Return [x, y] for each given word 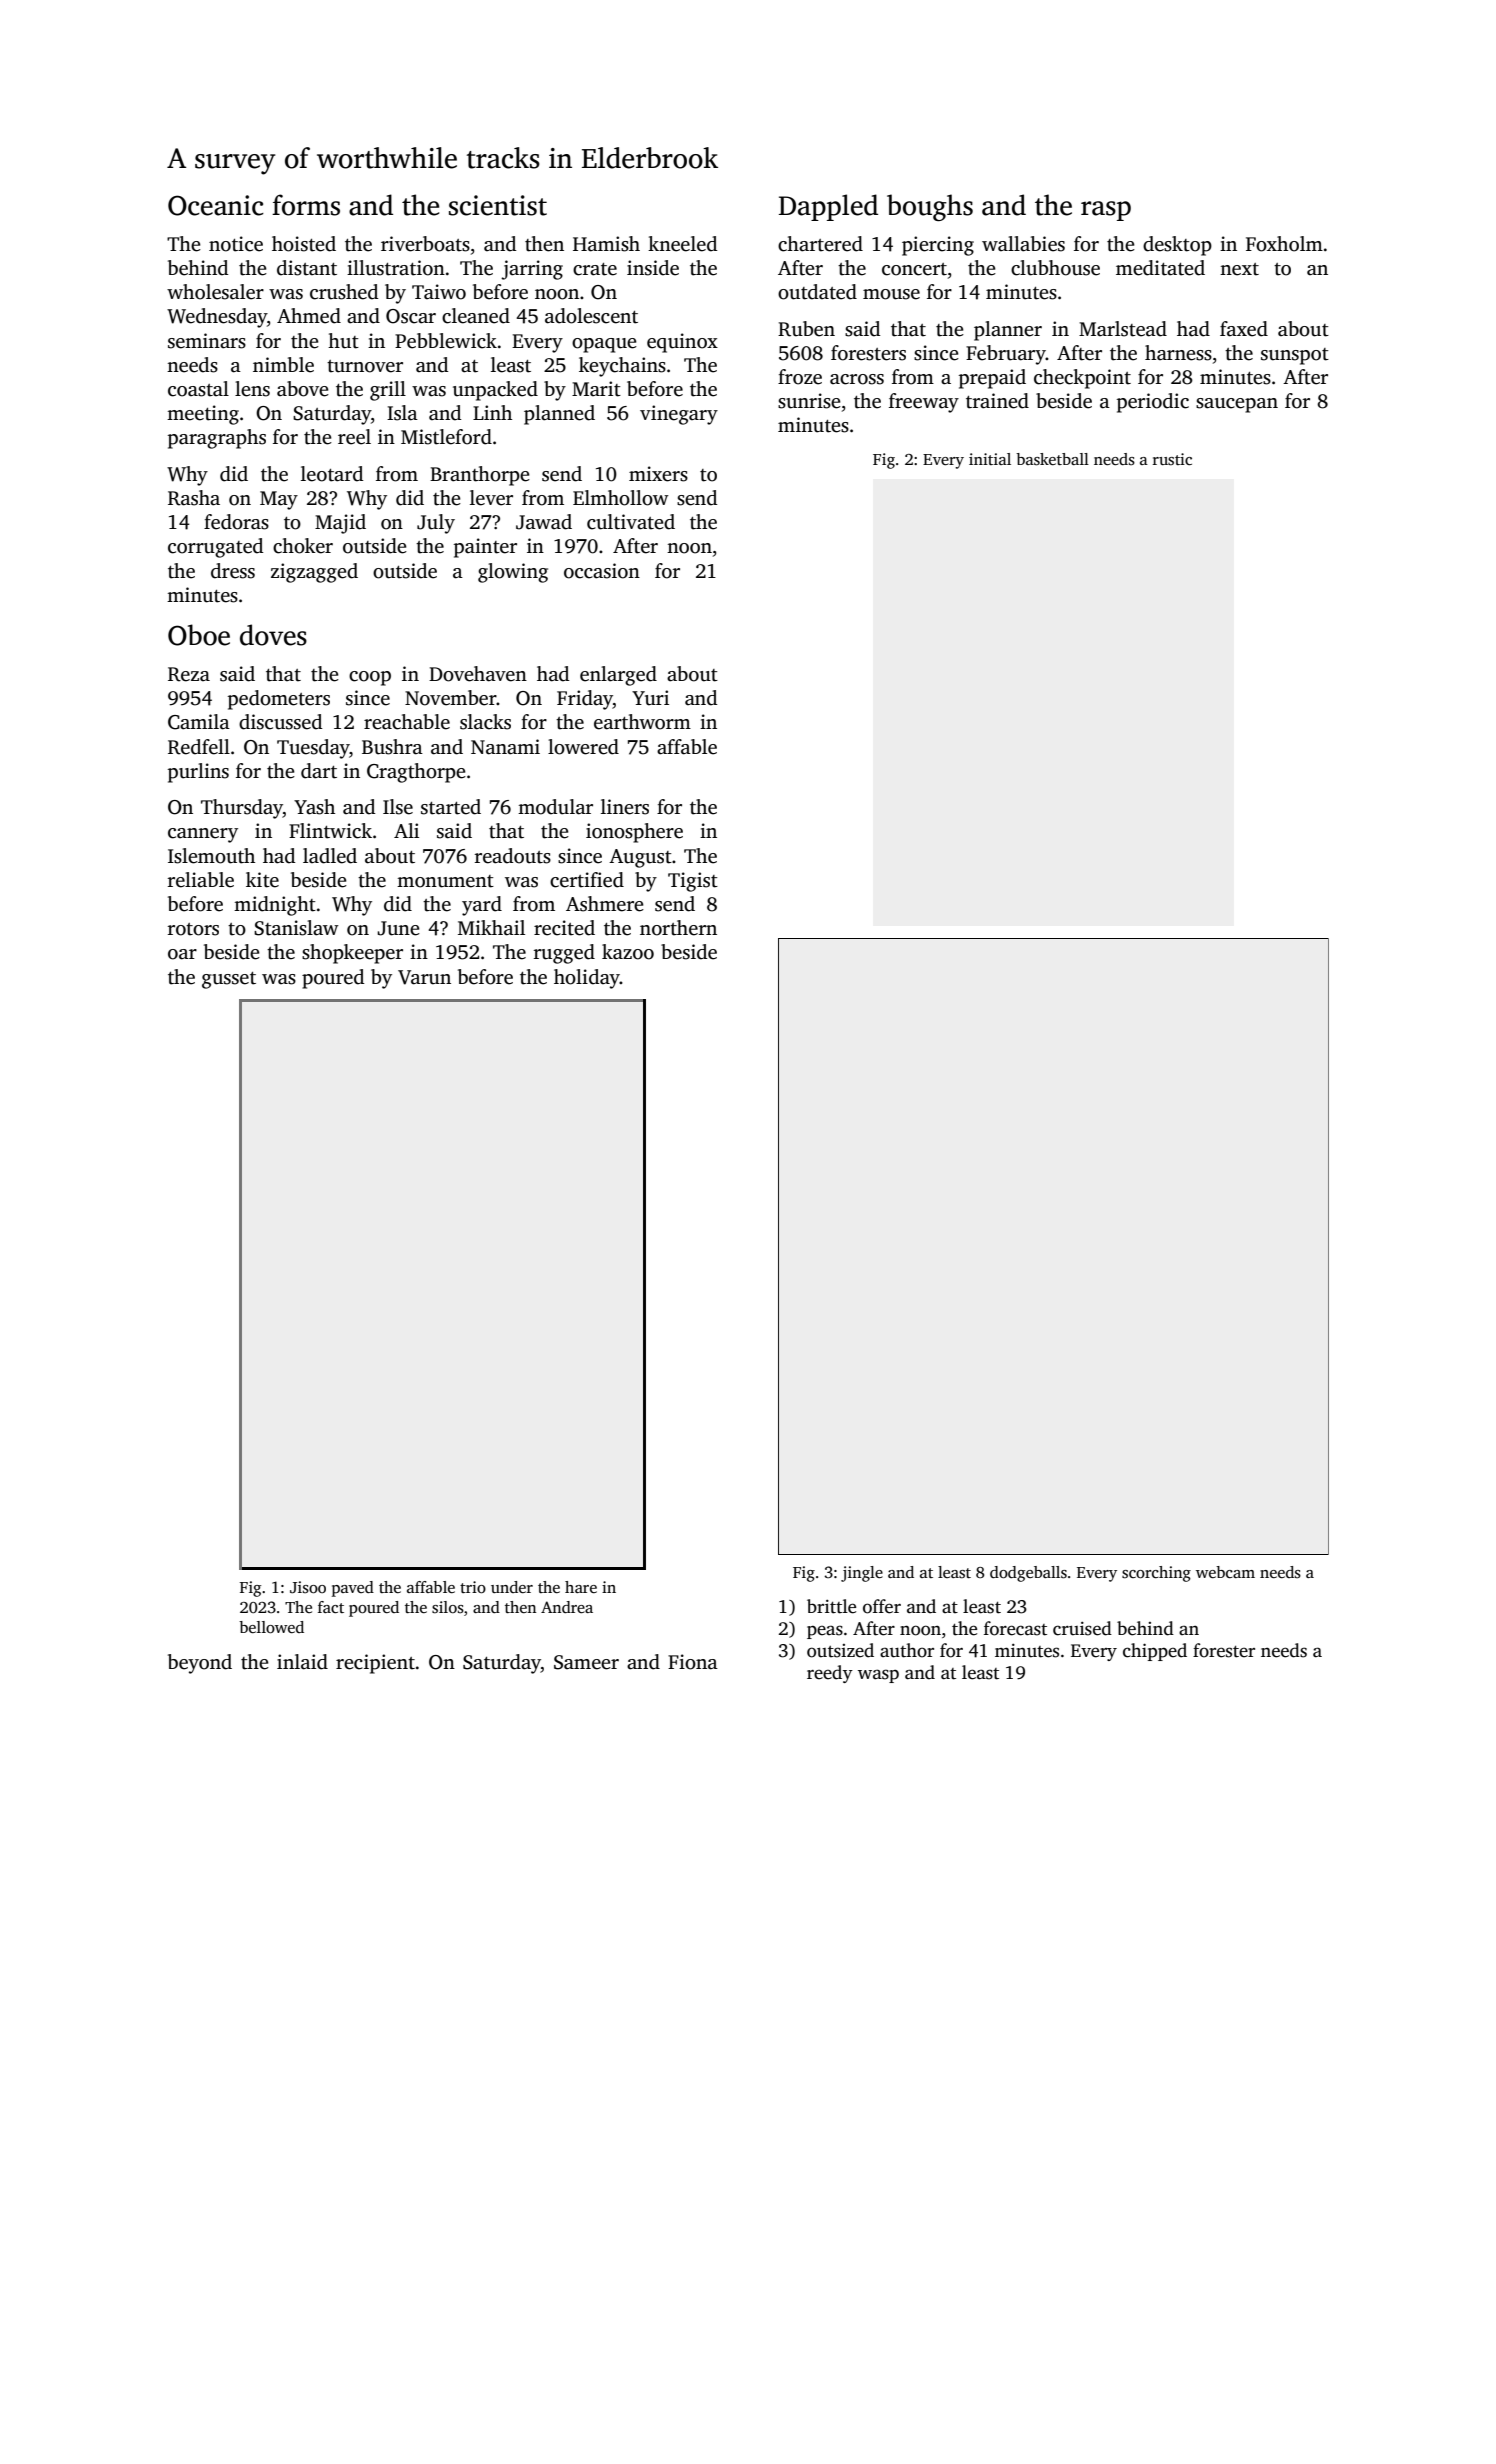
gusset [229, 980]
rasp [1106, 211]
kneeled [682, 244]
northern [678, 928]
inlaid [302, 1662]
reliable [201, 880]
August [640, 858]
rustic [1172, 459]
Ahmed [309, 316]
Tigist [693, 882]
